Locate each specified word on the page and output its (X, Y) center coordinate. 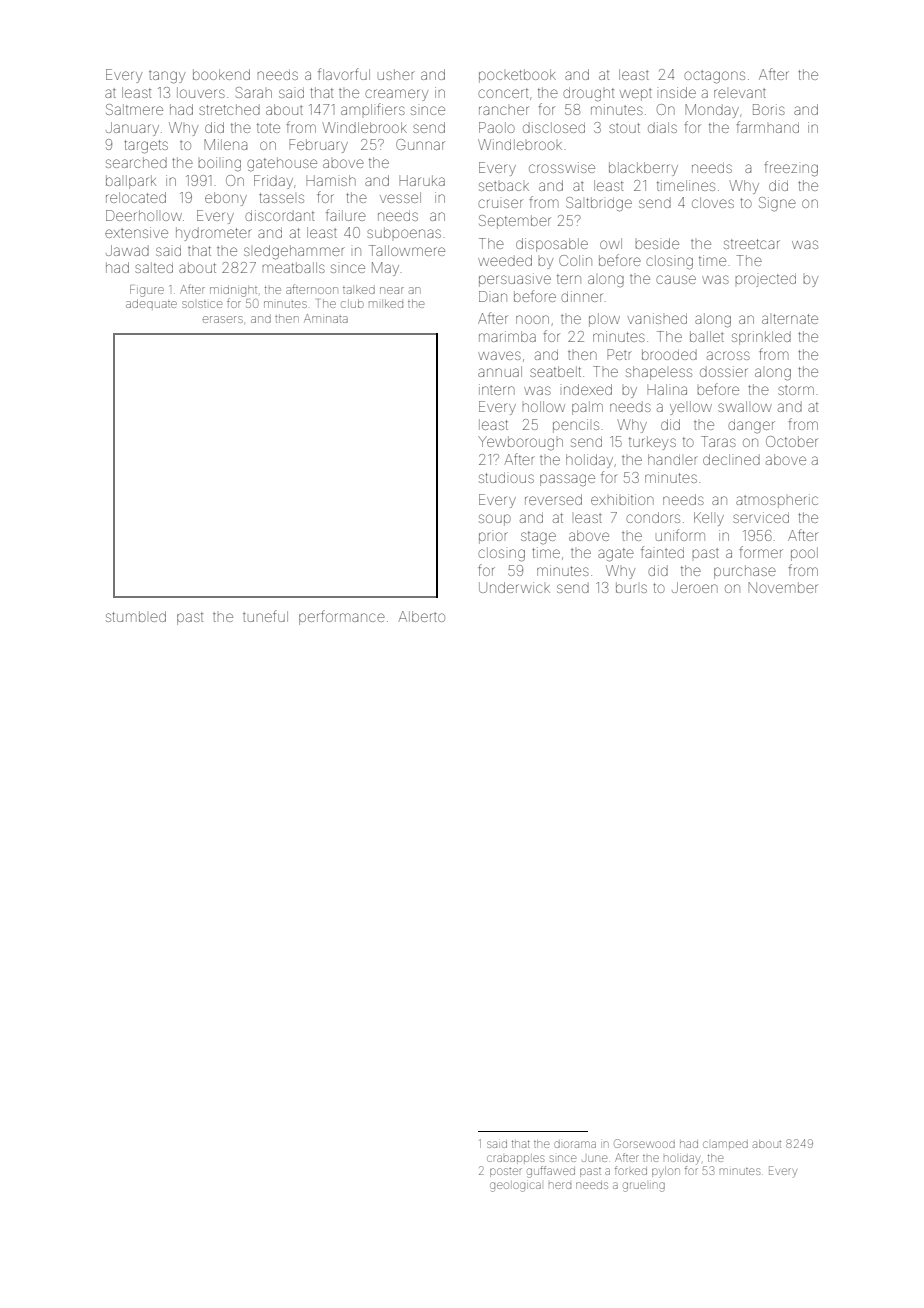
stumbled (136, 616)
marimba (507, 336)
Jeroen (695, 587)
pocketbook (517, 76)
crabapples (515, 1158)
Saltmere (134, 109)
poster (506, 1172)
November (783, 587)
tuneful (265, 616)
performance (342, 617)
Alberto (421, 616)
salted (154, 267)
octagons (714, 77)
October (792, 441)
